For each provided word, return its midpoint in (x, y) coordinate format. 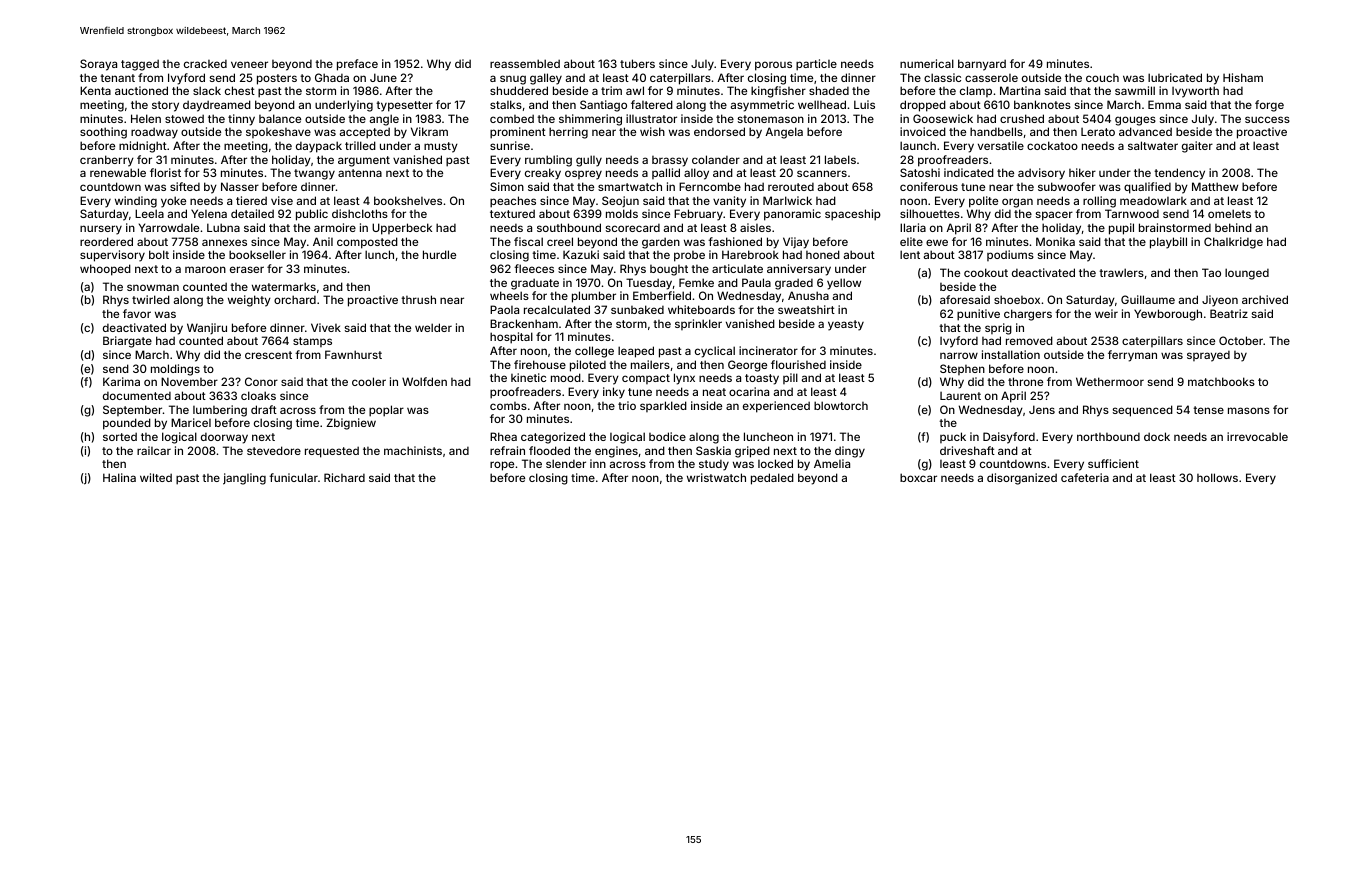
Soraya (98, 65)
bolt (159, 254)
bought (669, 270)
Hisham (1243, 77)
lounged (1247, 274)
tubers (637, 63)
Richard (344, 477)
